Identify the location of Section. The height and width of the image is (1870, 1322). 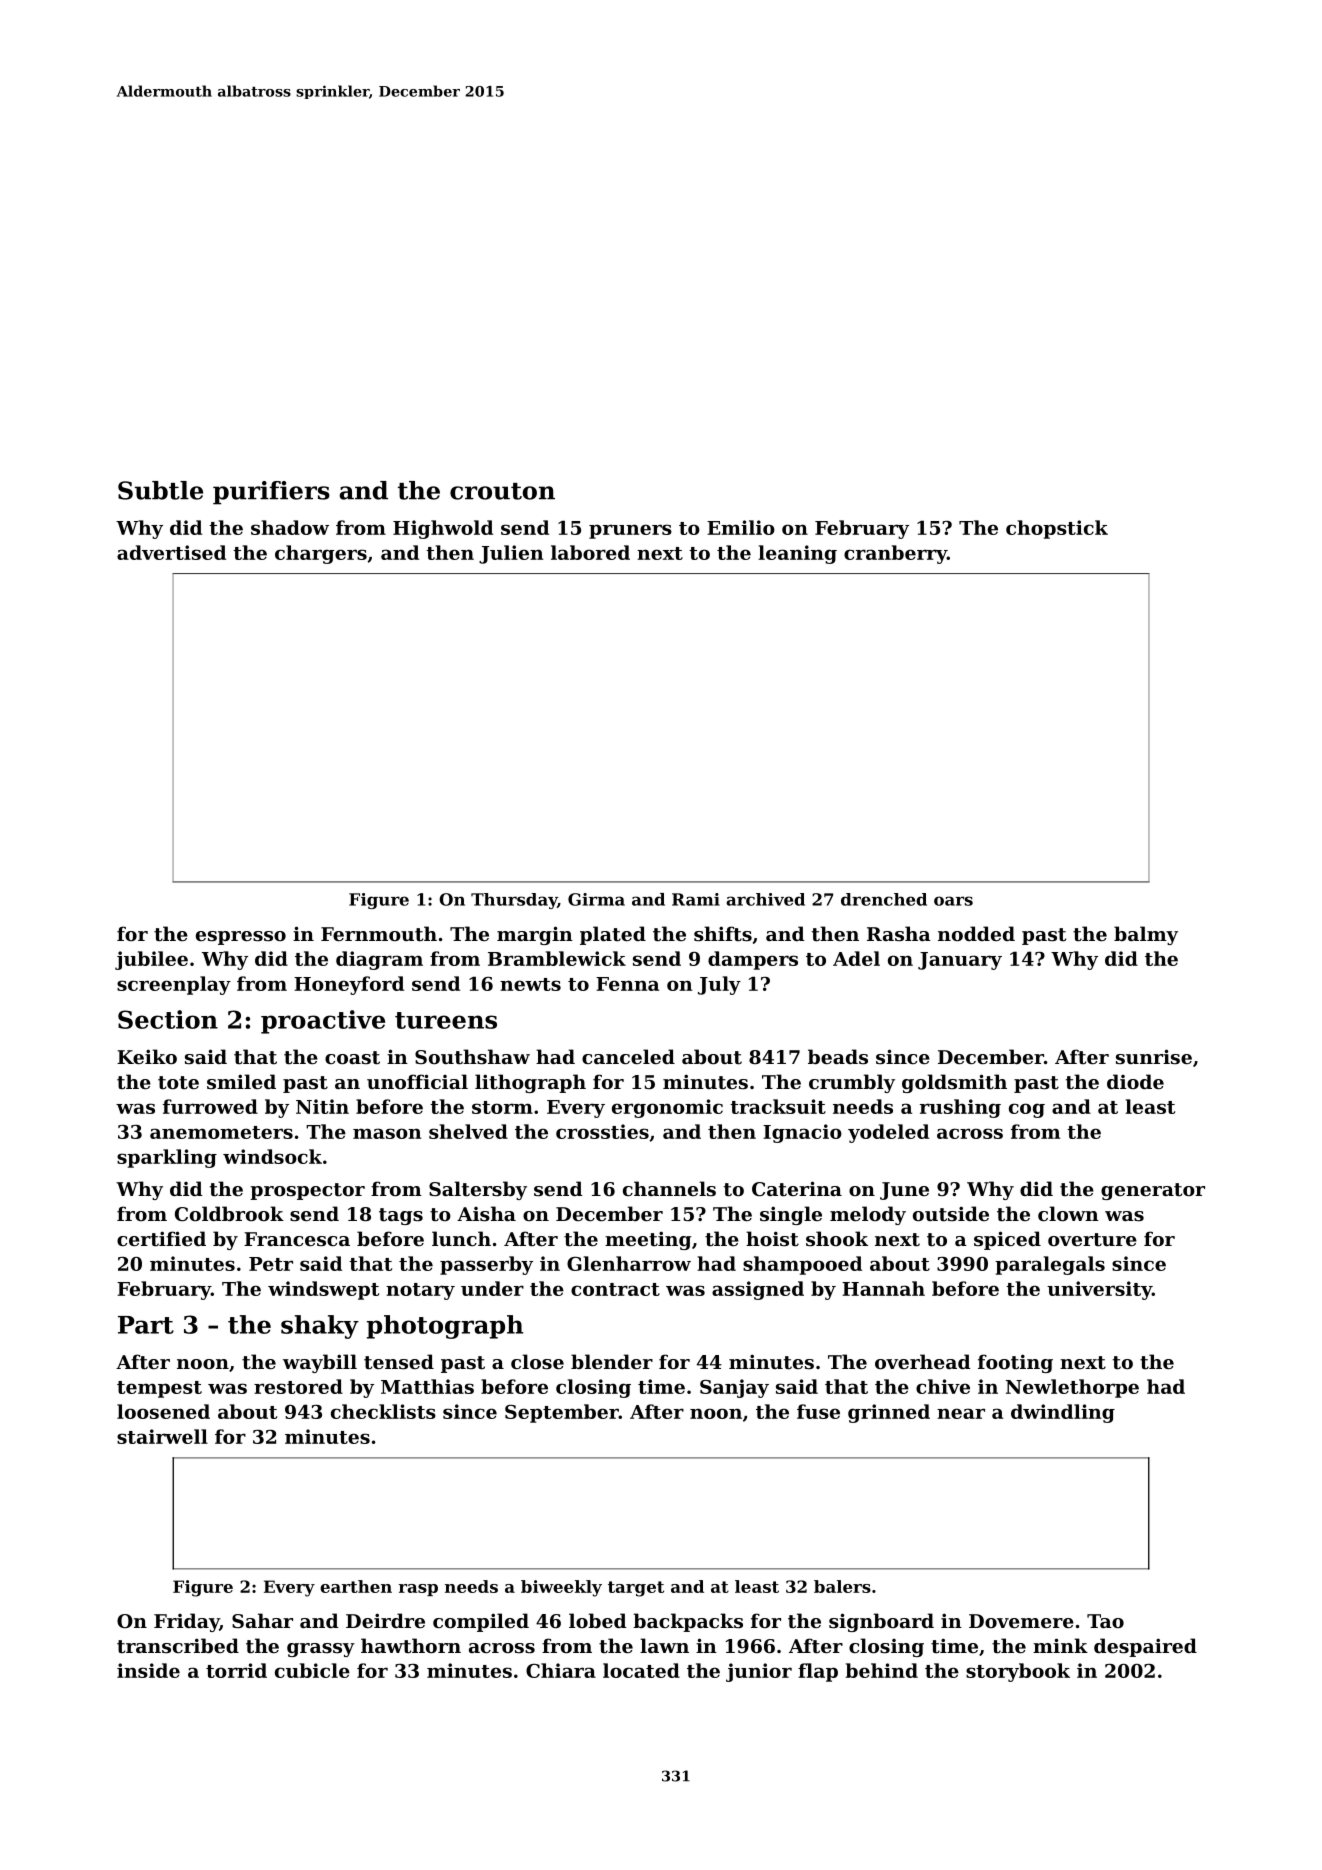
(168, 1019).
